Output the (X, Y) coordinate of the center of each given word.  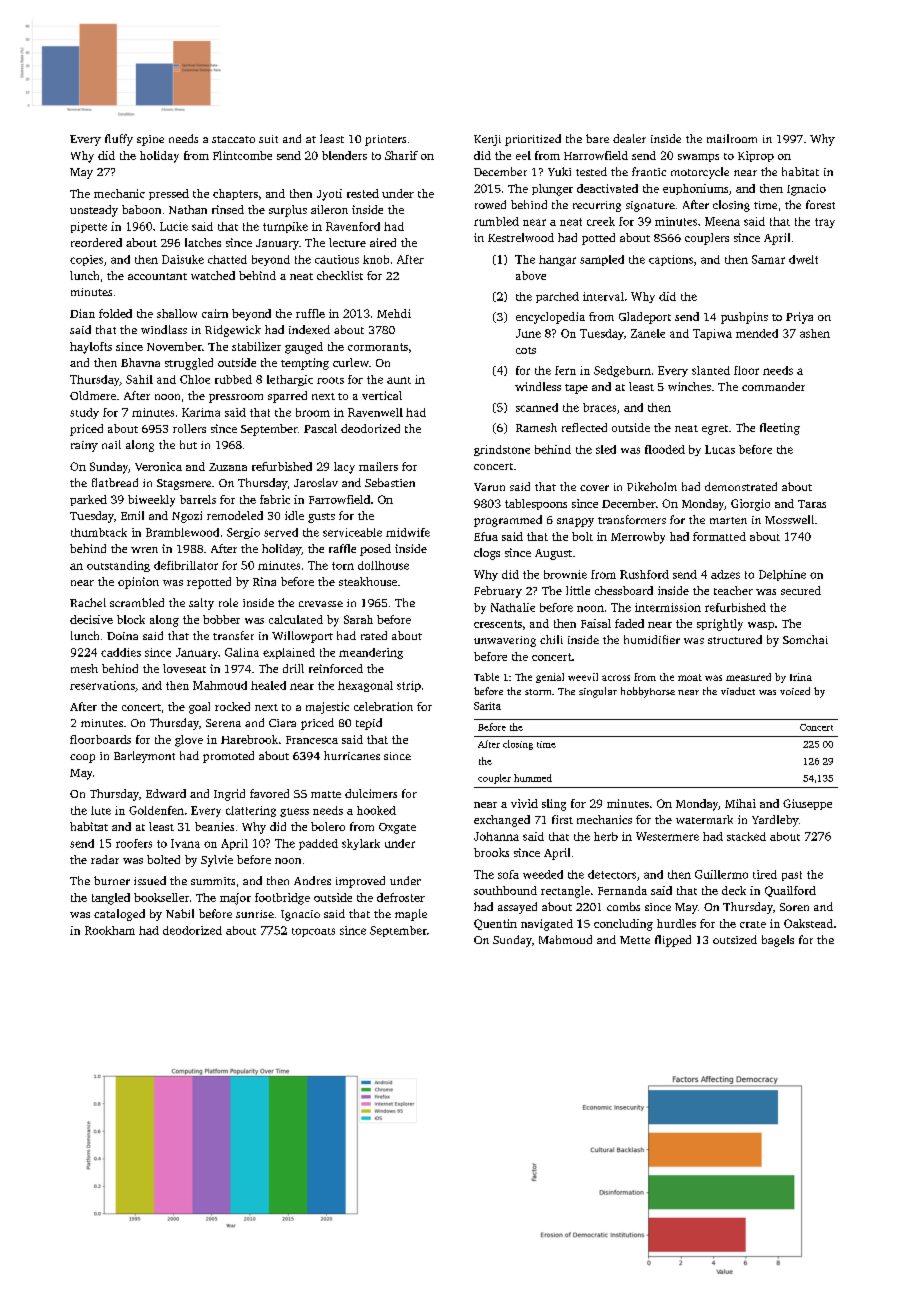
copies (86, 260)
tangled (111, 899)
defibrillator (186, 565)
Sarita (487, 706)
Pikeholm (652, 486)
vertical (382, 395)
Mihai (740, 803)
